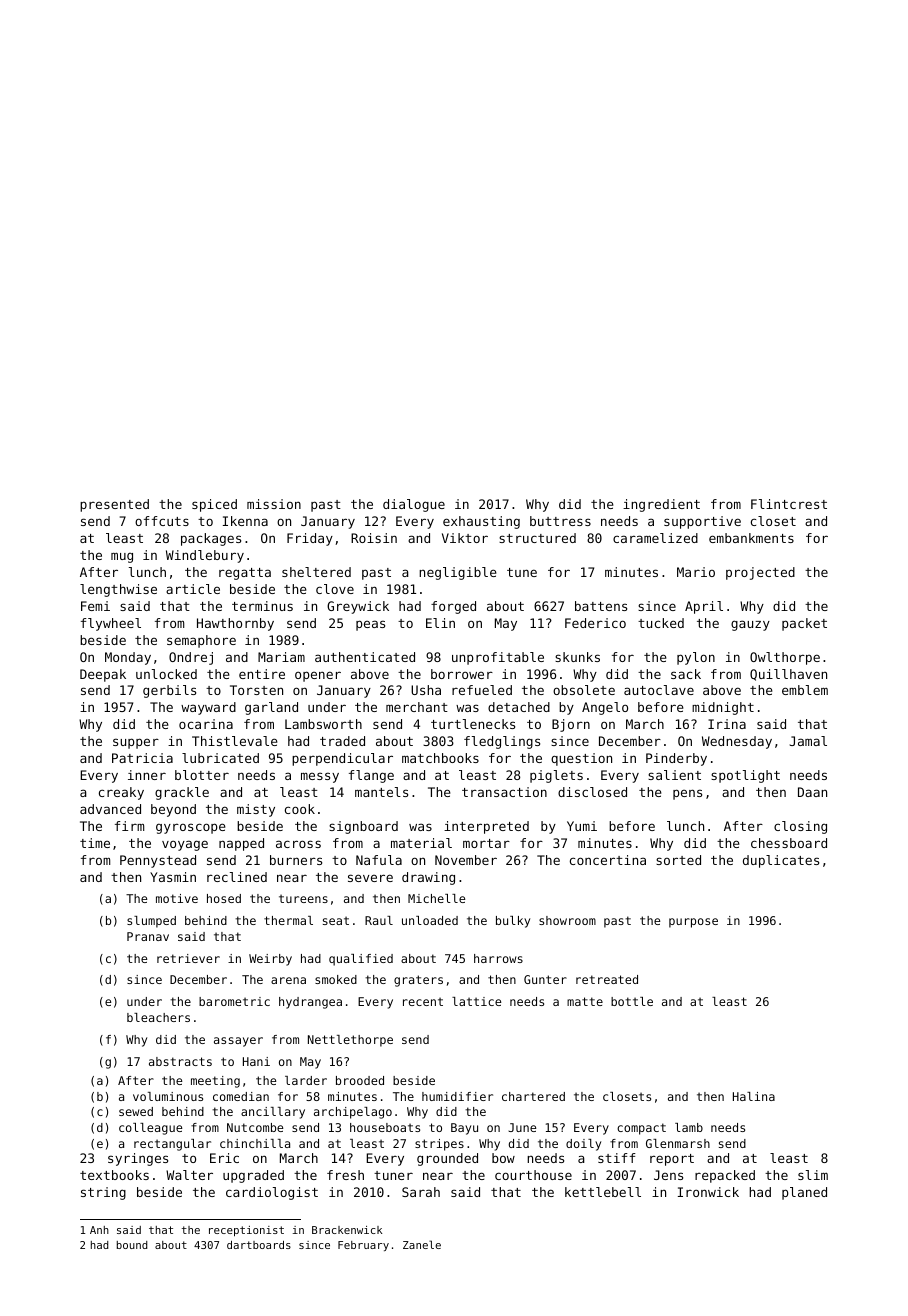  What do you see at coordinates (191, 658) in the page?
I see `Ondrej` at bounding box center [191, 658].
